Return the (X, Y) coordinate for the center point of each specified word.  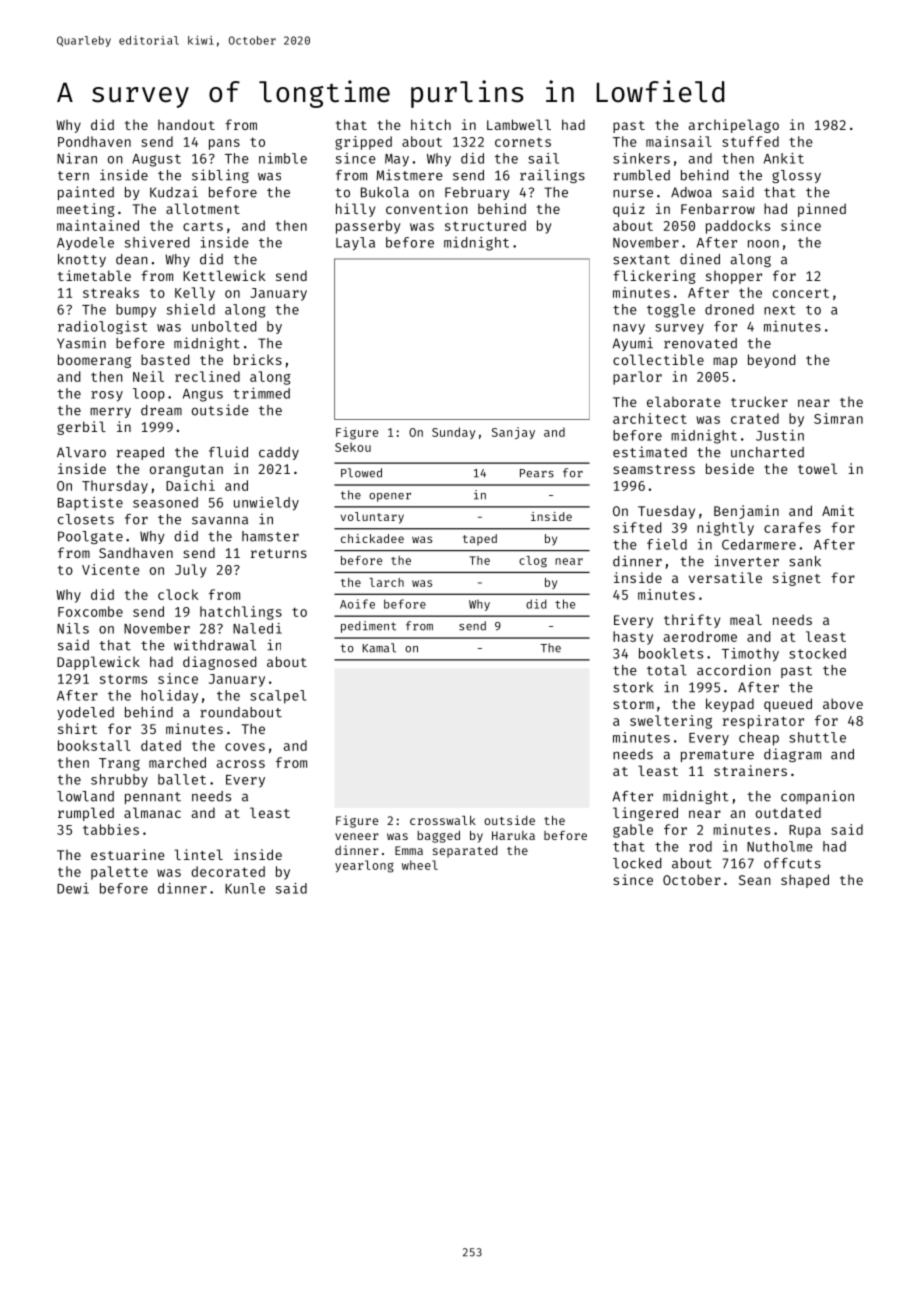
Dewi (73, 888)
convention (427, 208)
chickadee (372, 538)
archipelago (734, 126)
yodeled (85, 713)
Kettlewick (224, 275)
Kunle (245, 888)
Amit (838, 510)
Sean (755, 880)
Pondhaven (94, 141)
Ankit (784, 158)
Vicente (111, 569)
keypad (730, 705)
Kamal (379, 648)
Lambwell (519, 124)
